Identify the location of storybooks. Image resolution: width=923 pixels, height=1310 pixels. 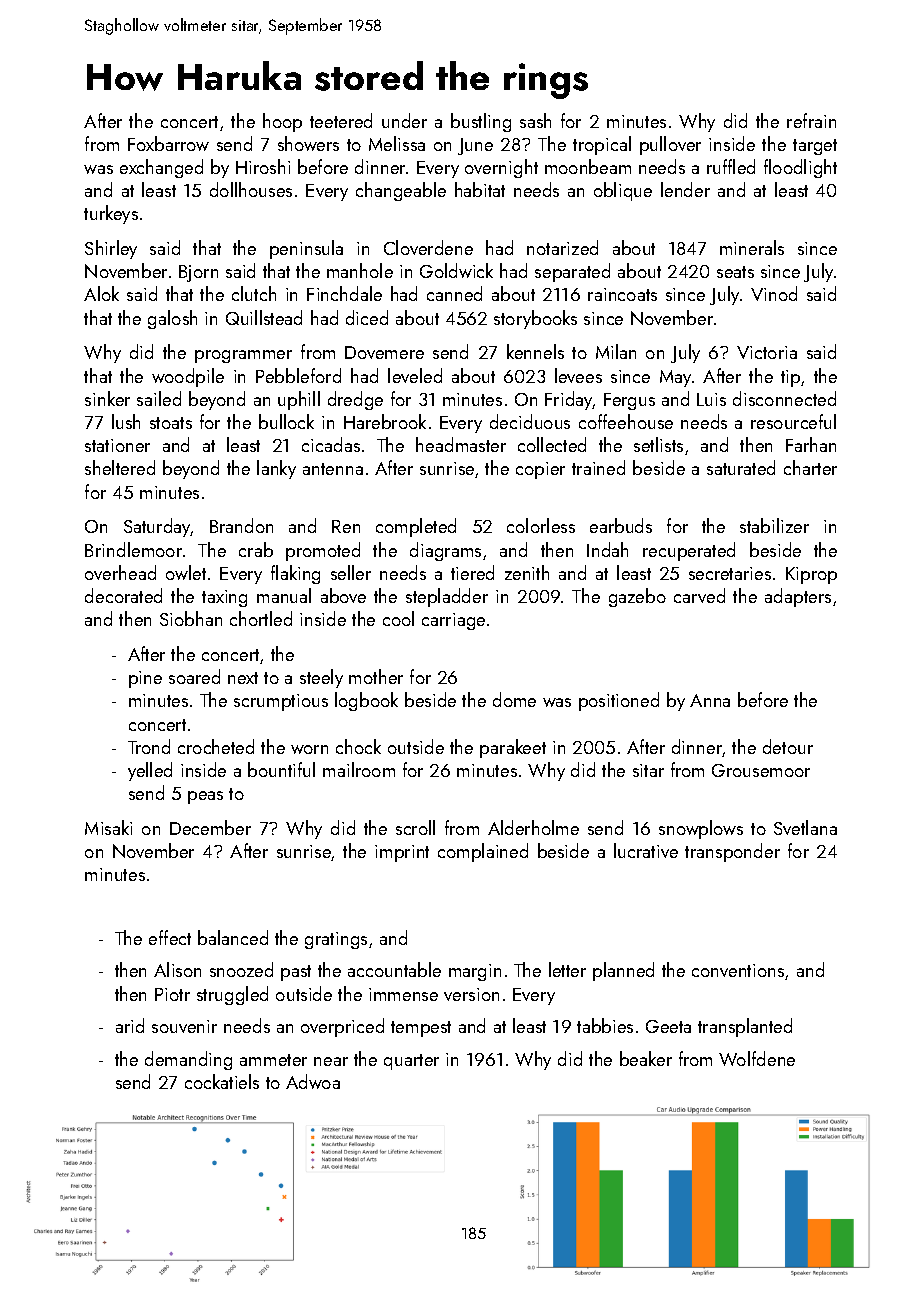
(535, 319).
